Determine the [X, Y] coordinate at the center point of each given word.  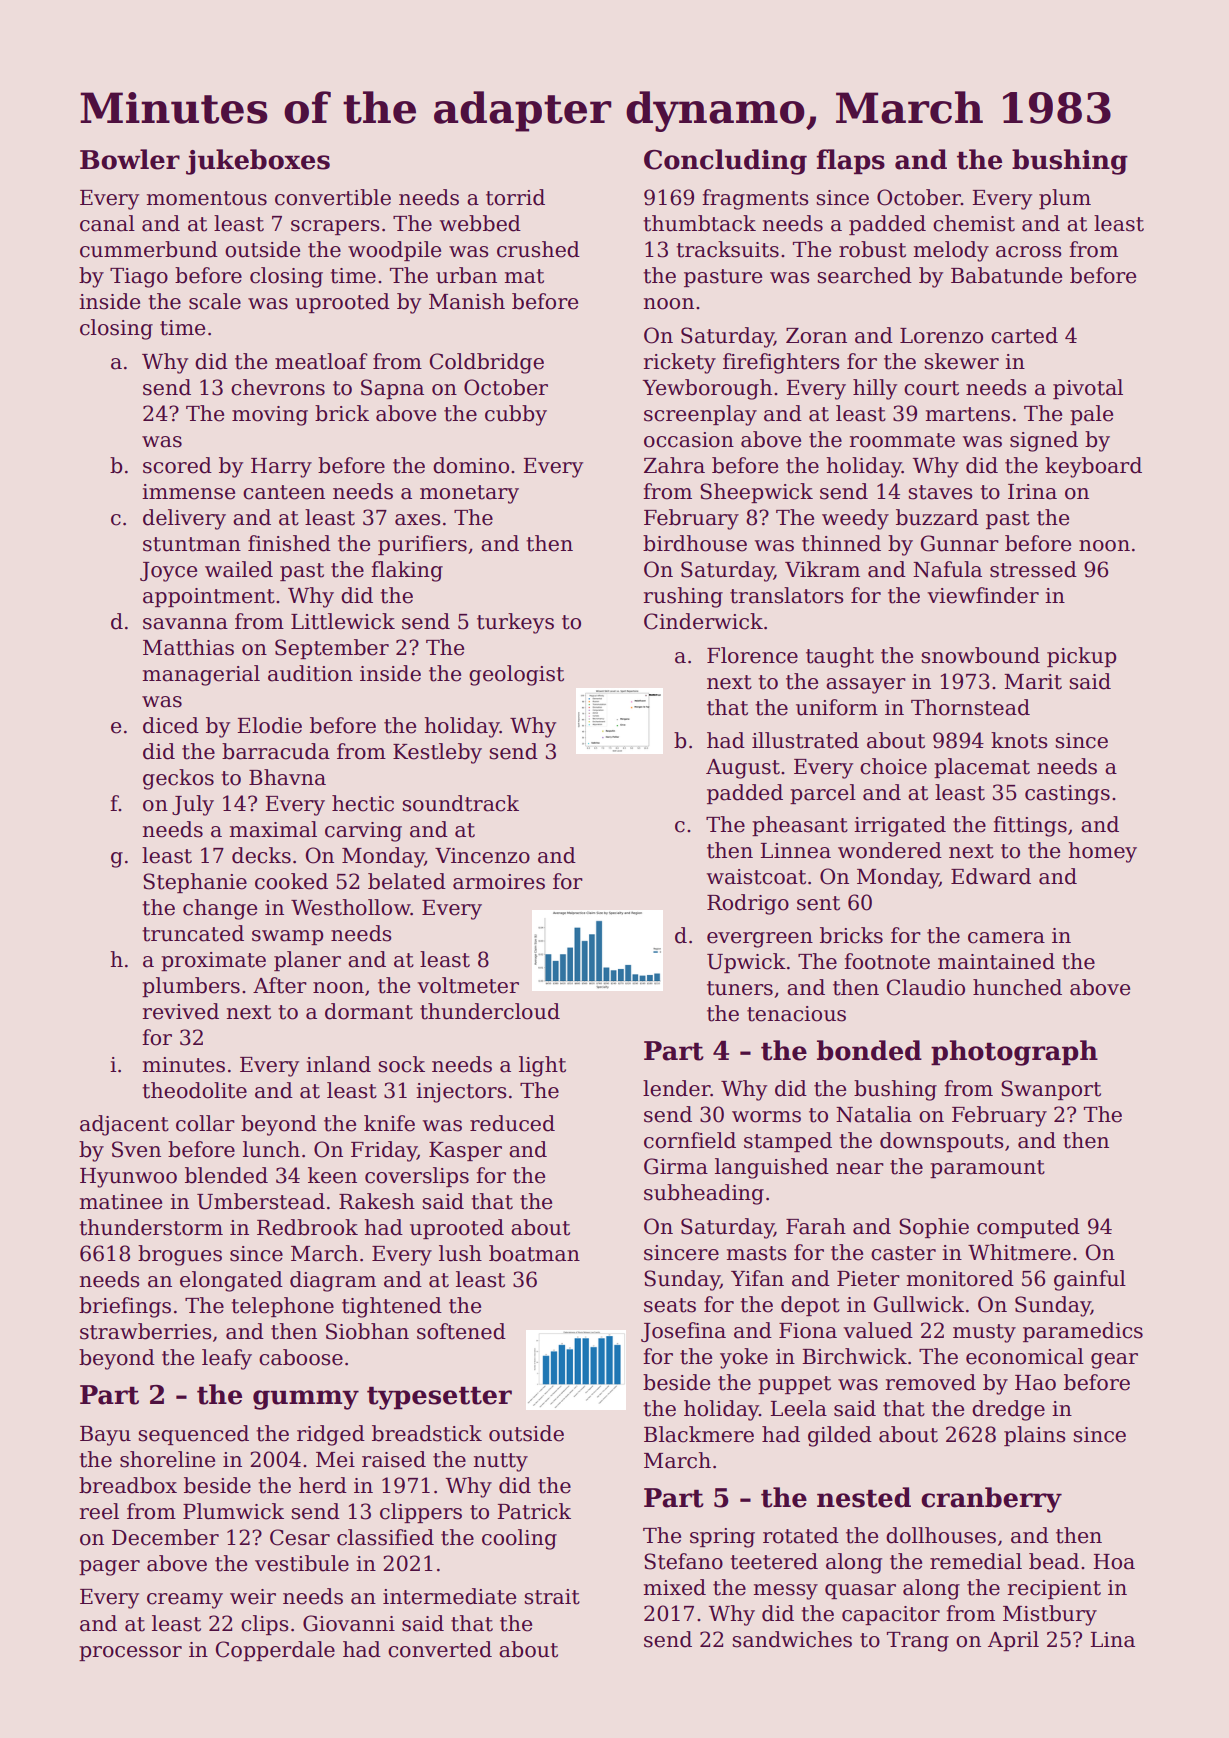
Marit [1033, 682]
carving [363, 832]
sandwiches [792, 1639]
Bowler [130, 159]
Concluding [725, 162]
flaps [850, 161]
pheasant [800, 826]
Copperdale [275, 1651]
